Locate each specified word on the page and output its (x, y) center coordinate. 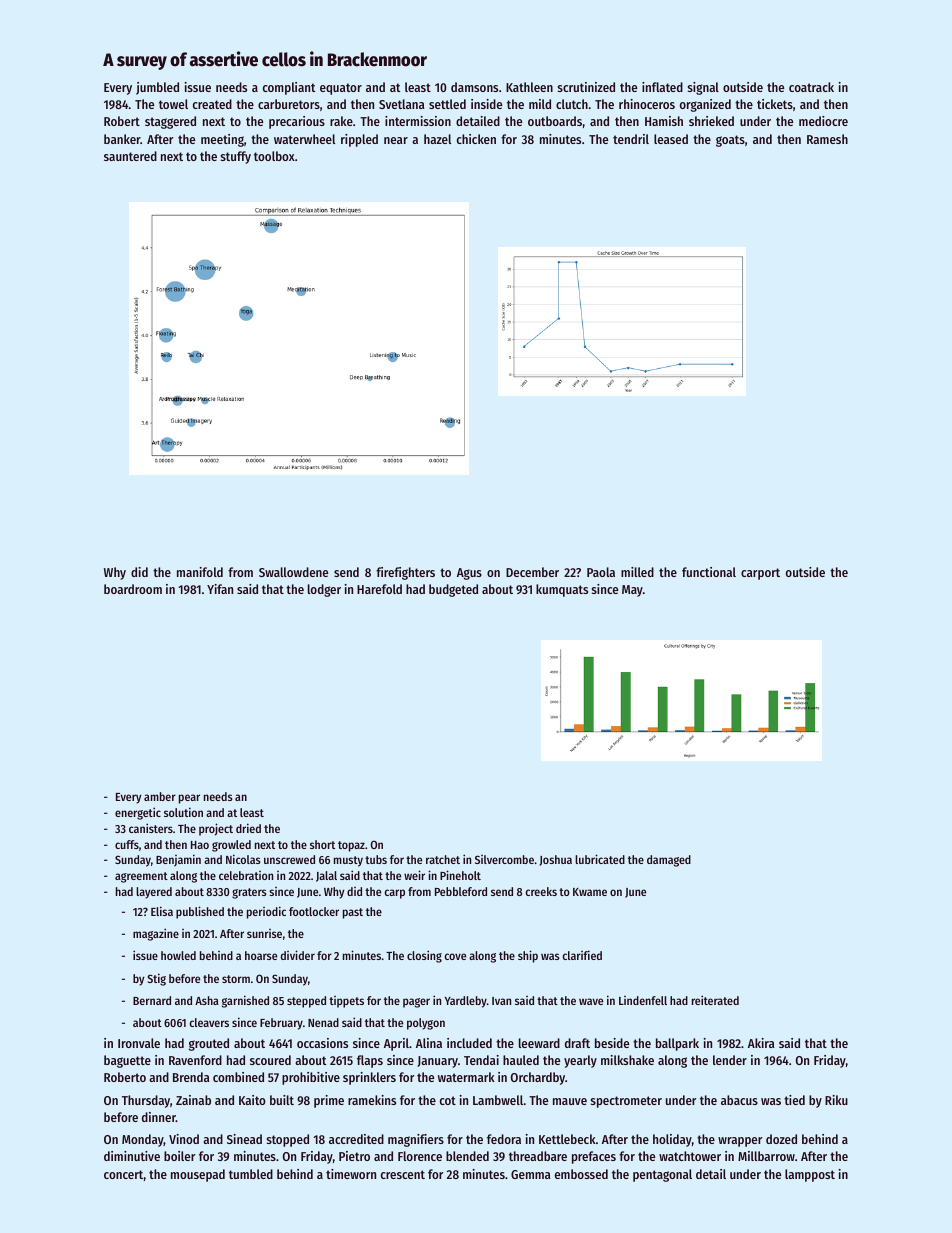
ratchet (443, 859)
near (396, 140)
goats (730, 141)
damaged (669, 861)
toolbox (274, 156)
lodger (324, 590)
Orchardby (538, 1078)
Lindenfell (643, 1000)
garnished (245, 1001)
